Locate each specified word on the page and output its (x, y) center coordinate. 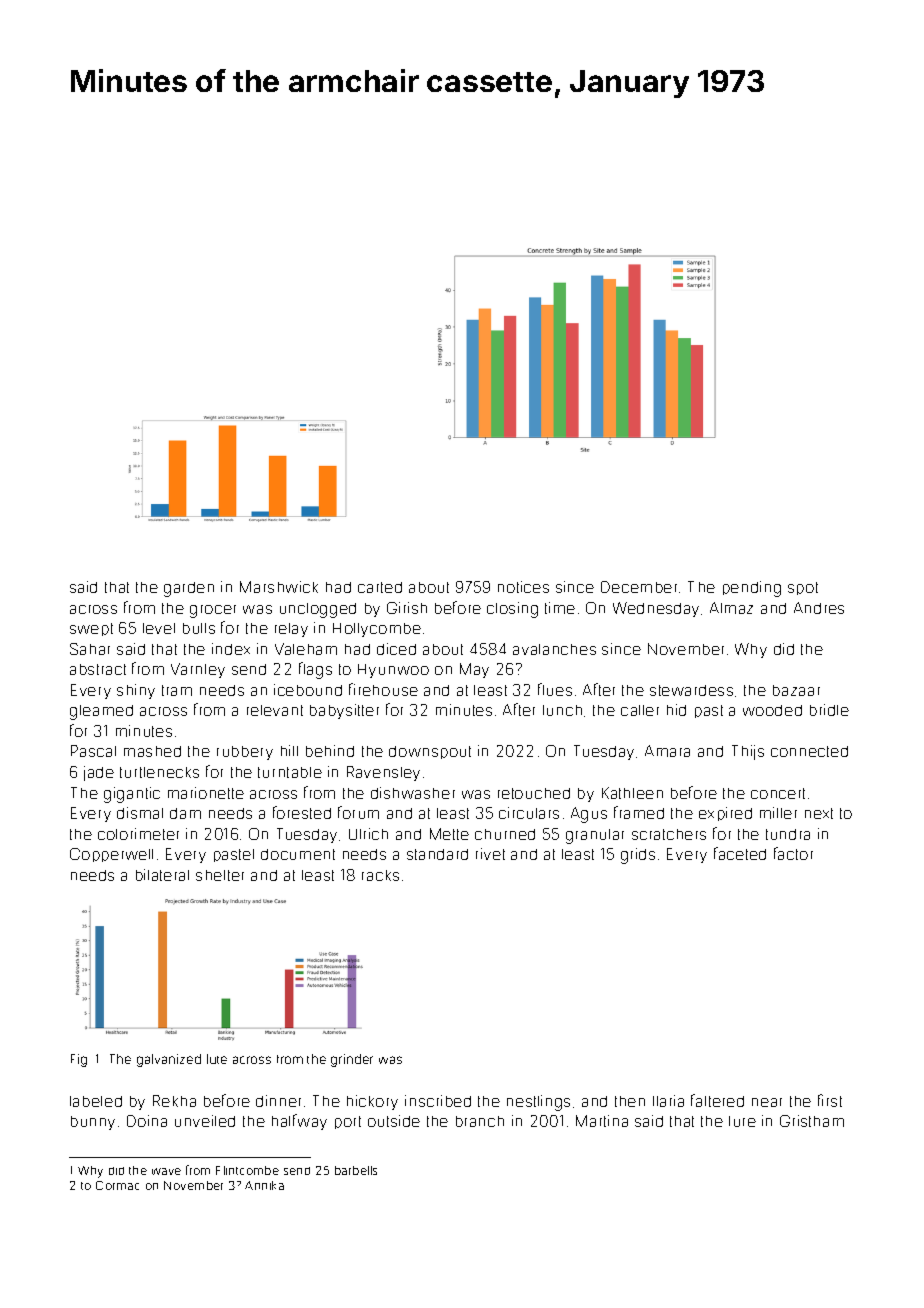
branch (480, 1121)
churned (505, 834)
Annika (264, 1185)
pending (752, 589)
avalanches (554, 649)
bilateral (162, 875)
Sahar (90, 649)
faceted (740, 853)
